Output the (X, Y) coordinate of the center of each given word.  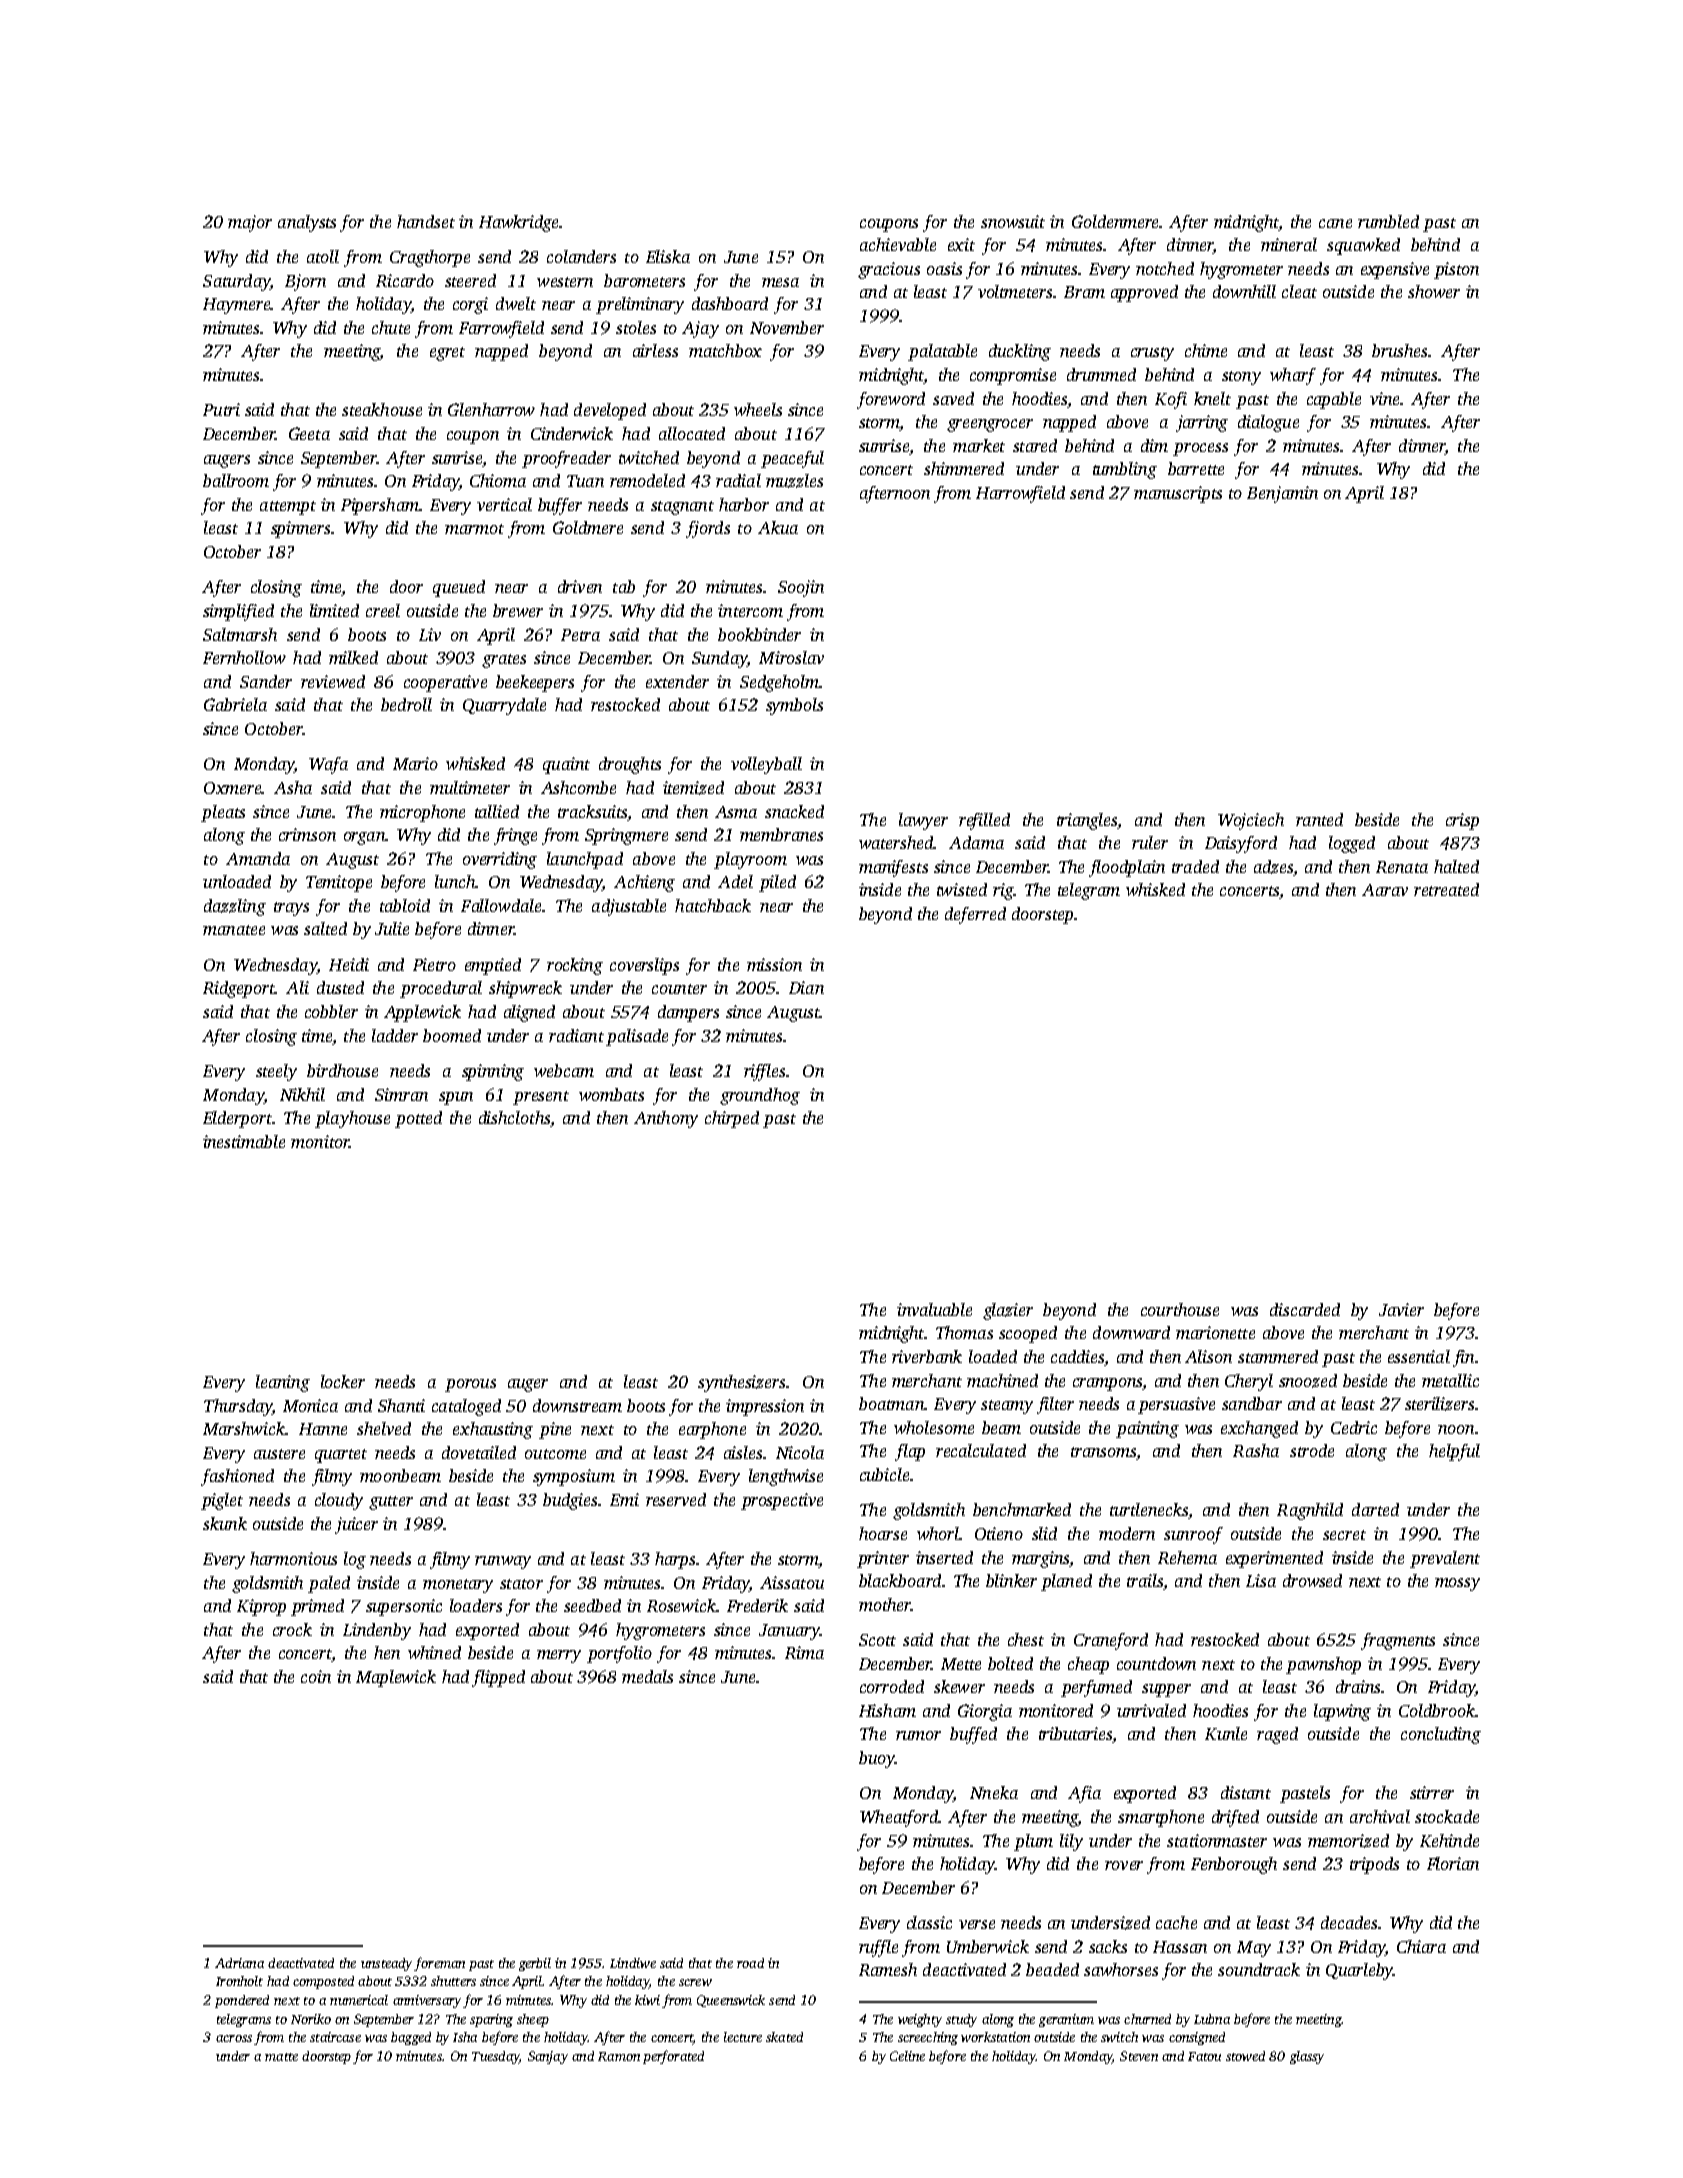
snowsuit (1013, 221)
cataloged (466, 1407)
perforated (673, 2057)
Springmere (626, 836)
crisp (1462, 821)
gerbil (535, 1964)
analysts (307, 223)
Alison (1208, 1356)
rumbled (1388, 221)
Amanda (258, 858)
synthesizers (741, 1383)
